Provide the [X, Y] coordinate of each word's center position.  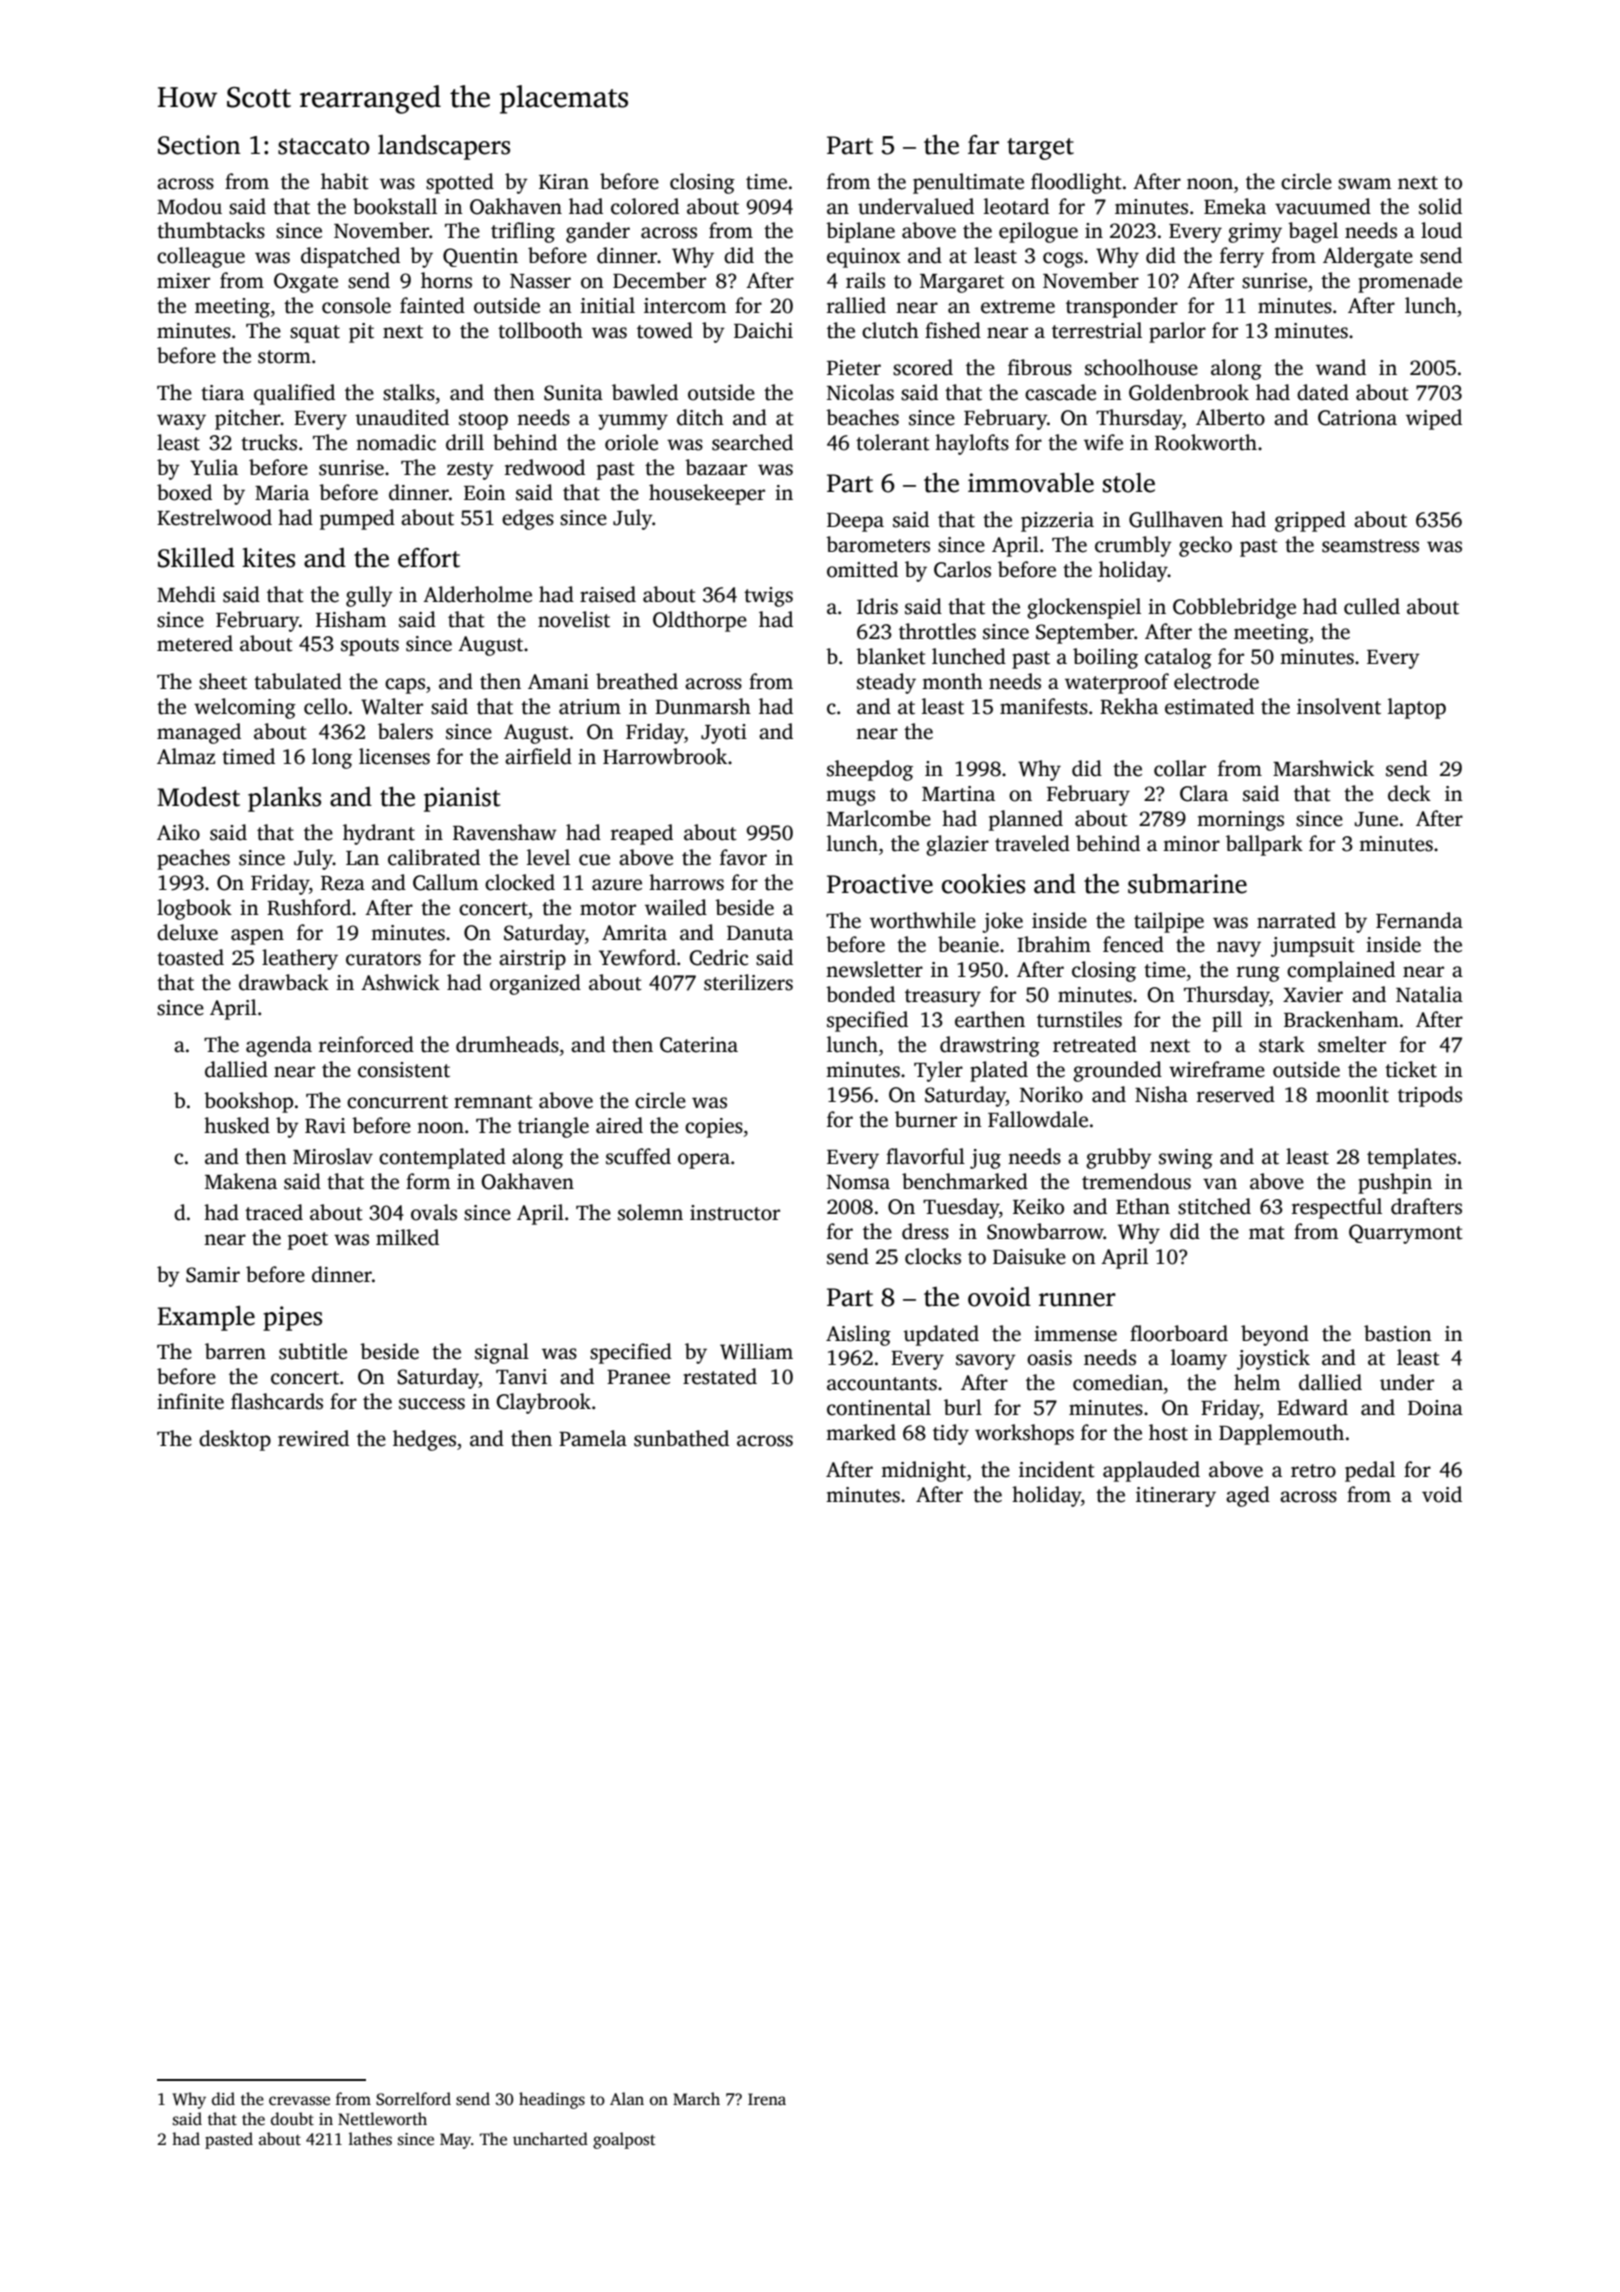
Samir [213, 1275]
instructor [735, 1213]
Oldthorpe [700, 621]
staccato [324, 146]
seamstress [1370, 546]
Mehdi [186, 594]
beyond [1275, 1335]
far [983, 145]
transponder [1122, 307]
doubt [292, 2119]
